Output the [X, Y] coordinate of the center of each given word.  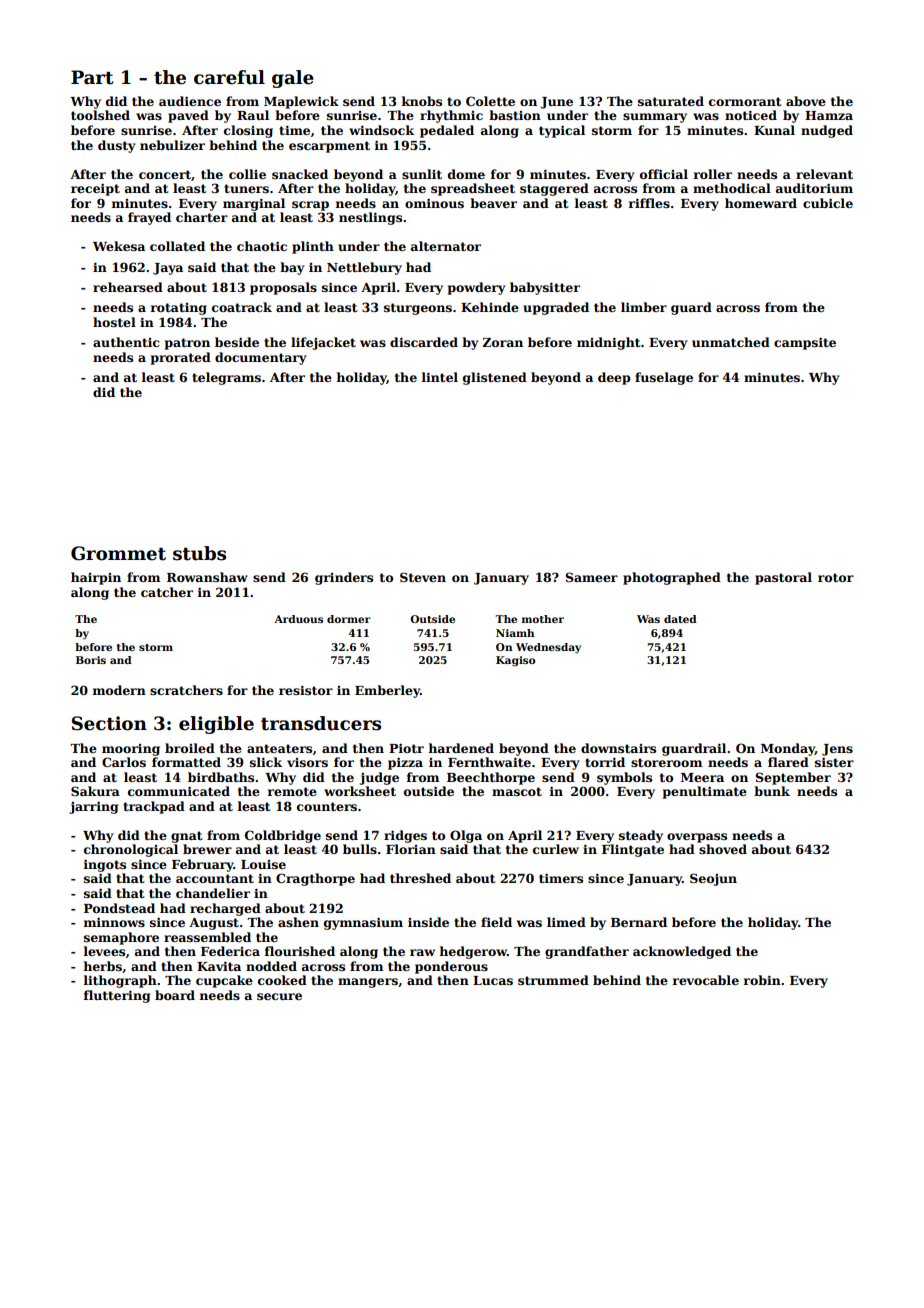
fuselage [664, 378]
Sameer [591, 577]
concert [165, 174]
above [806, 101]
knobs [422, 101]
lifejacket [323, 343]
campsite [805, 343]
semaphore [121, 938]
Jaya [168, 269]
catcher [167, 592]
